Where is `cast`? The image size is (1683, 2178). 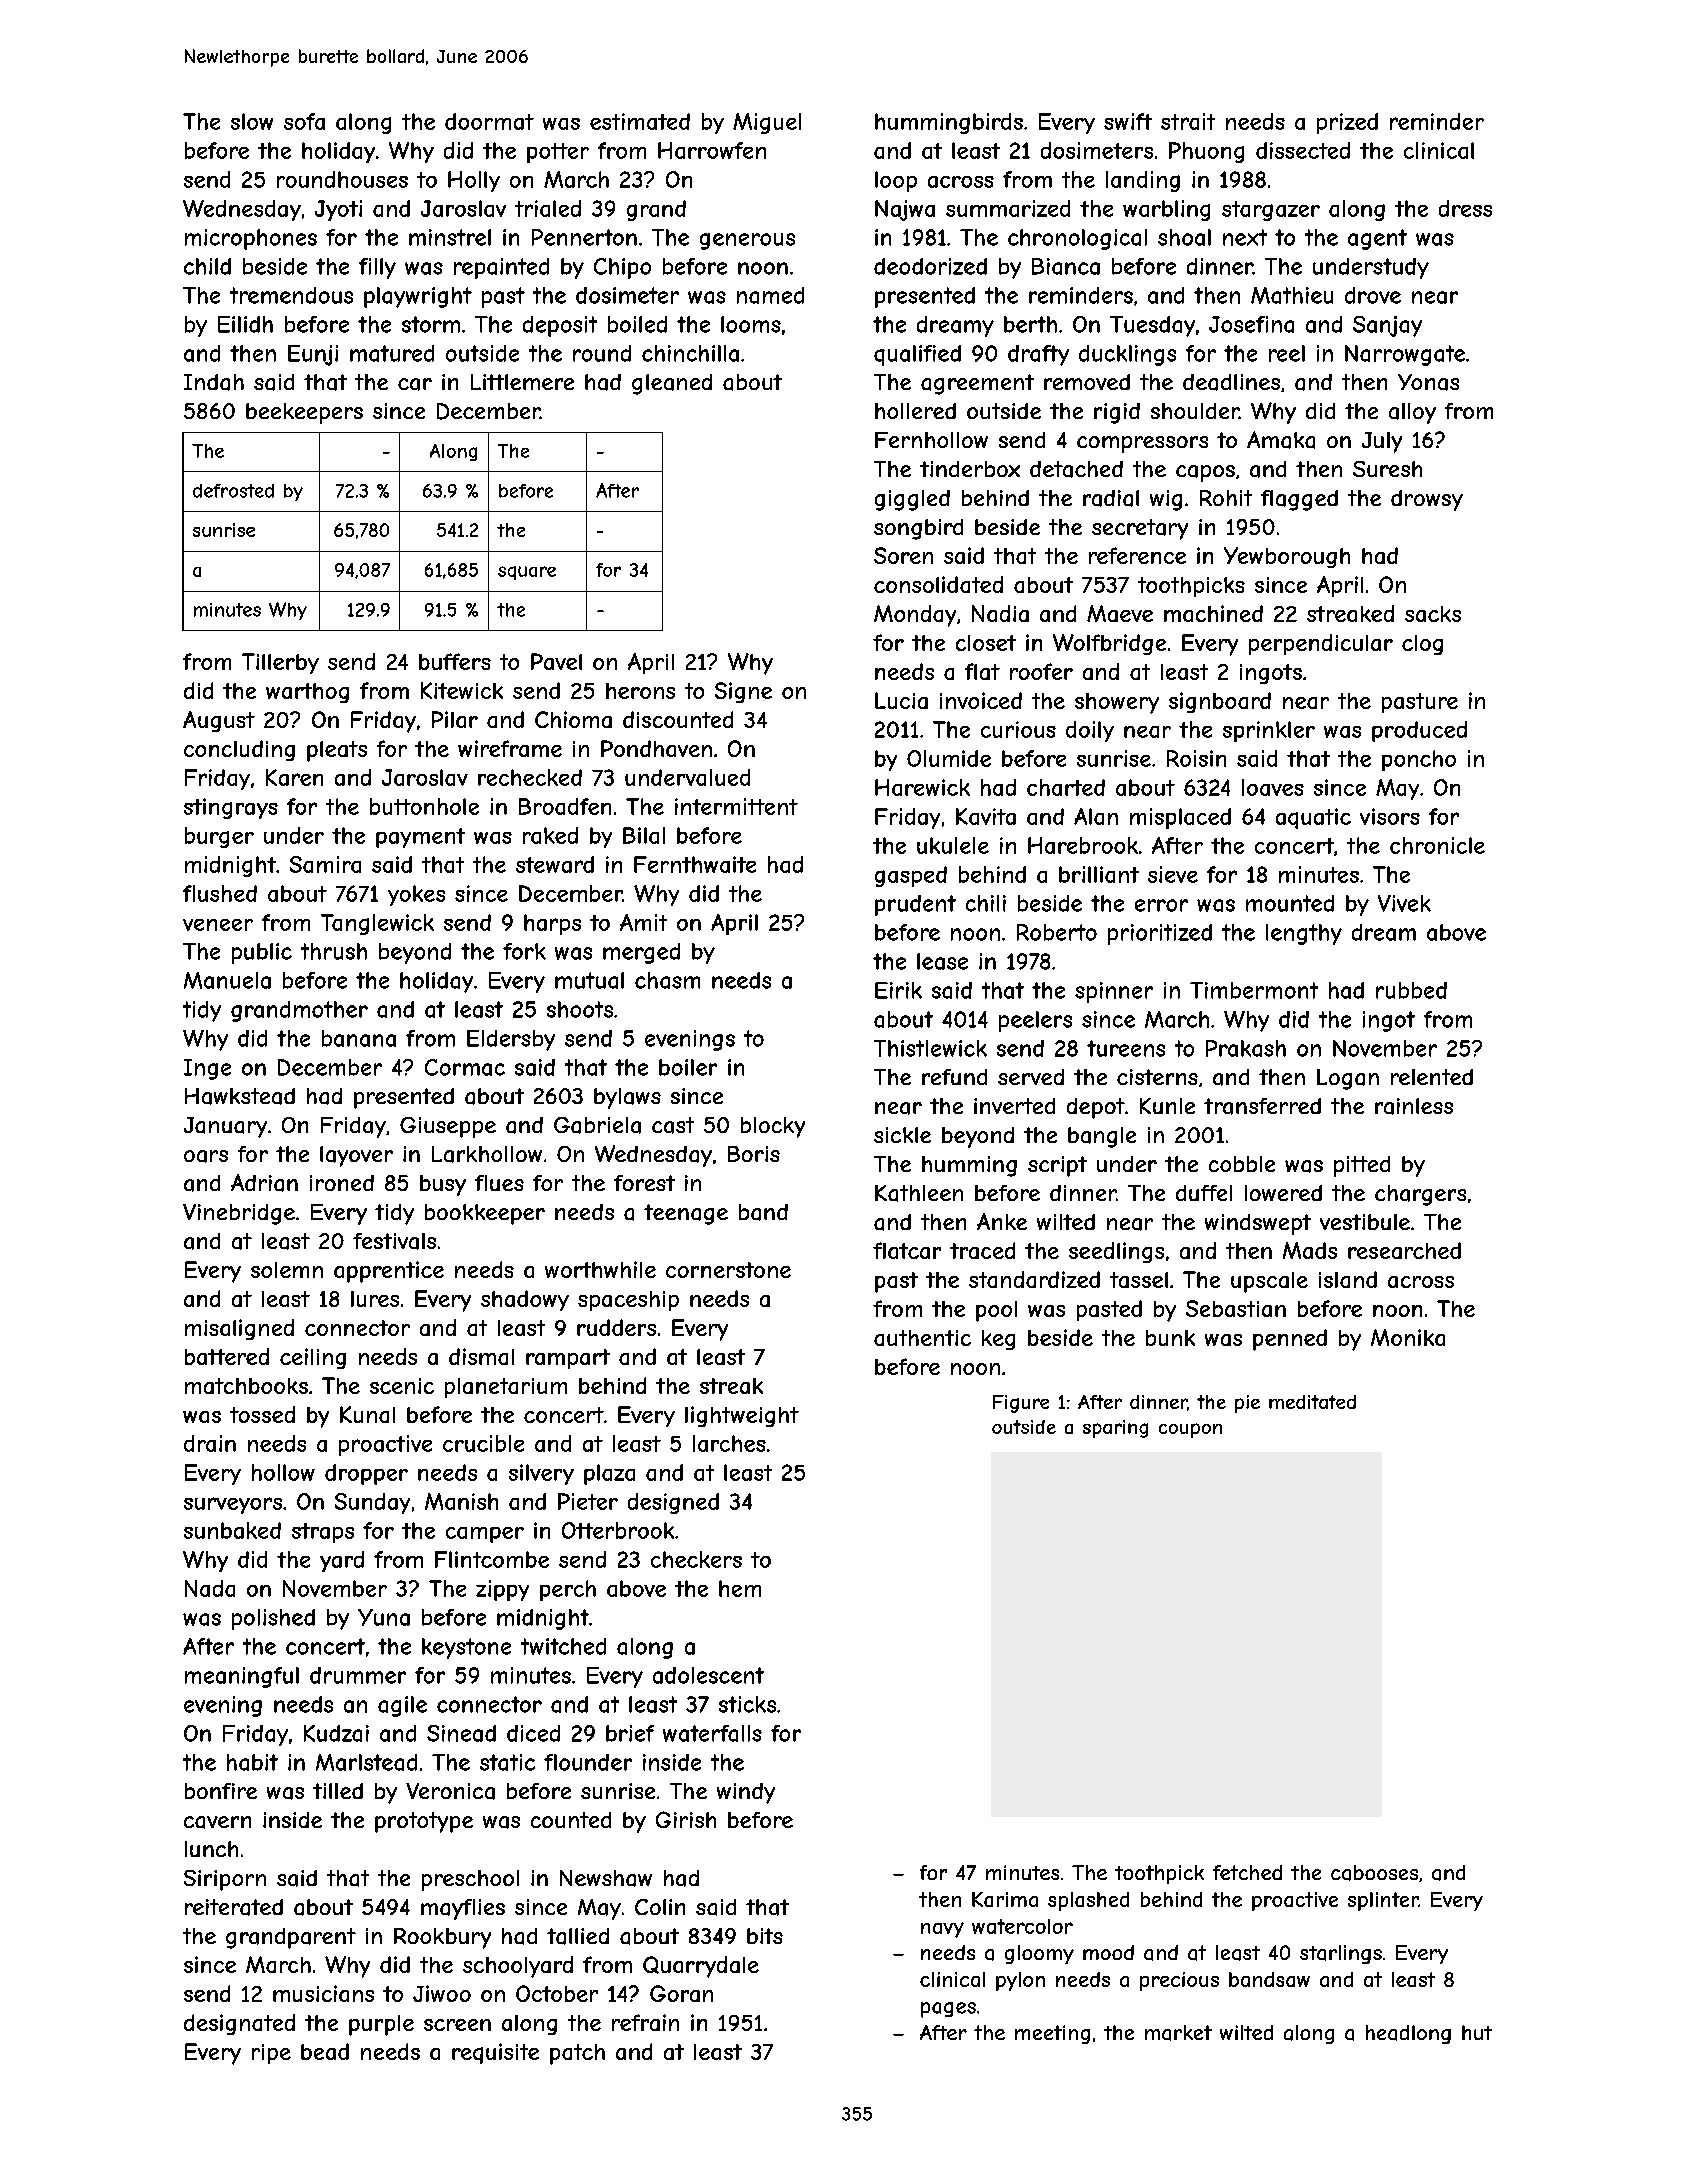
cast is located at coordinates (673, 1125).
